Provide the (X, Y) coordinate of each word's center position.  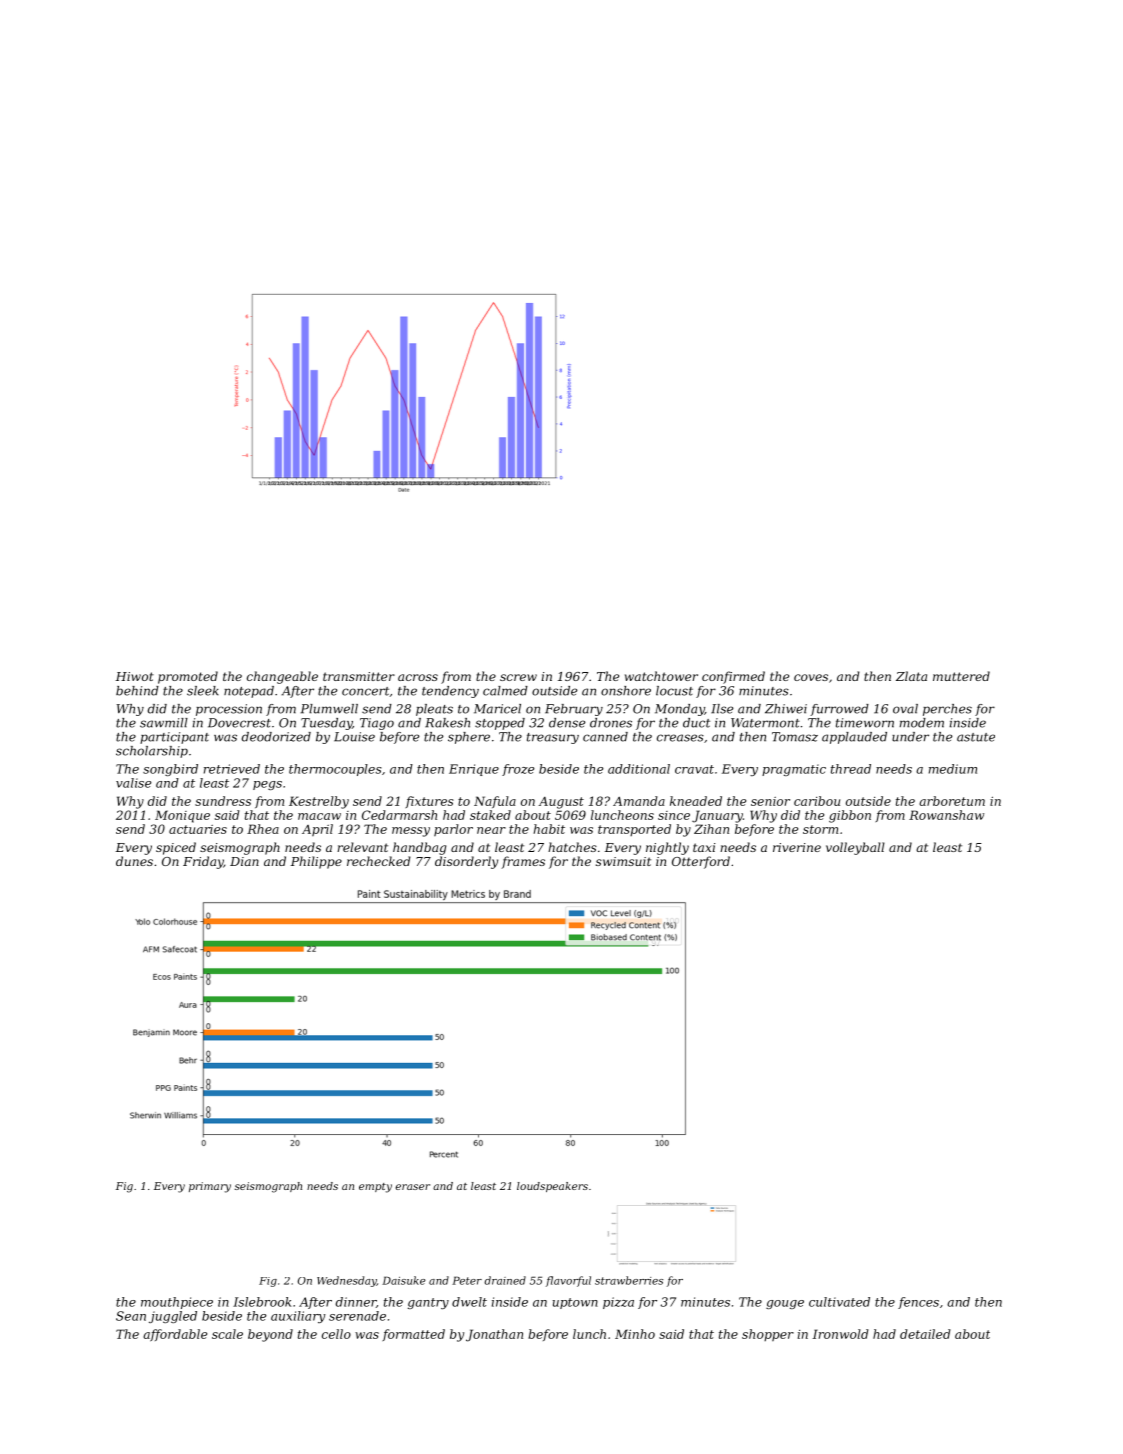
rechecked (379, 861)
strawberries (629, 1280)
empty (375, 1188)
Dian (244, 861)
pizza (618, 1303)
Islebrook (262, 1302)
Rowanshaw (946, 815)
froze (518, 770)
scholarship (152, 752)
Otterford (701, 862)
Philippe (316, 862)
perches (947, 710)
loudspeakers (552, 1187)
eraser (413, 1187)
